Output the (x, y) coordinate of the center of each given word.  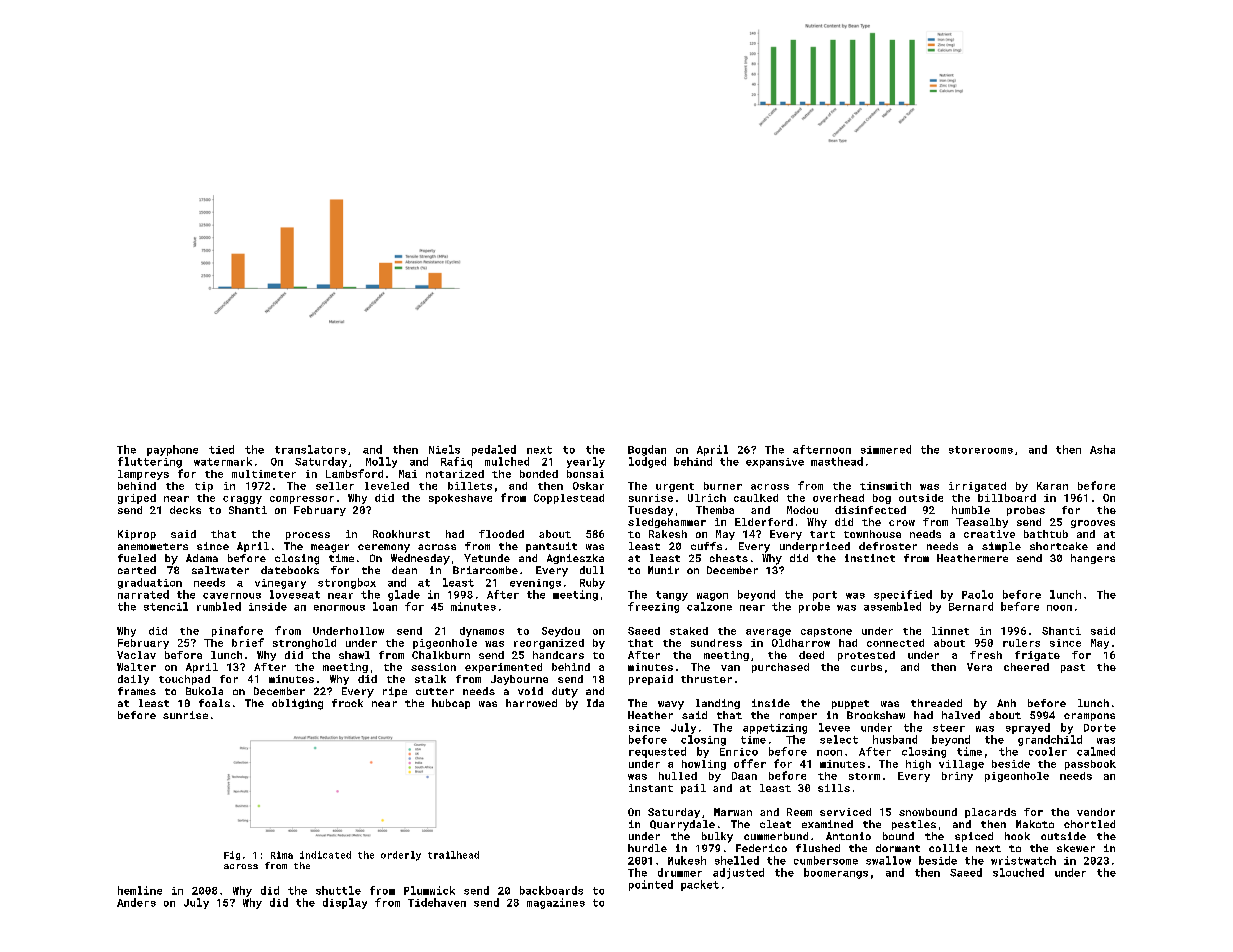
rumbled (219, 606)
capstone (826, 632)
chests (729, 558)
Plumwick (429, 890)
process (308, 536)
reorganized (549, 644)
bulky (717, 837)
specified (903, 595)
